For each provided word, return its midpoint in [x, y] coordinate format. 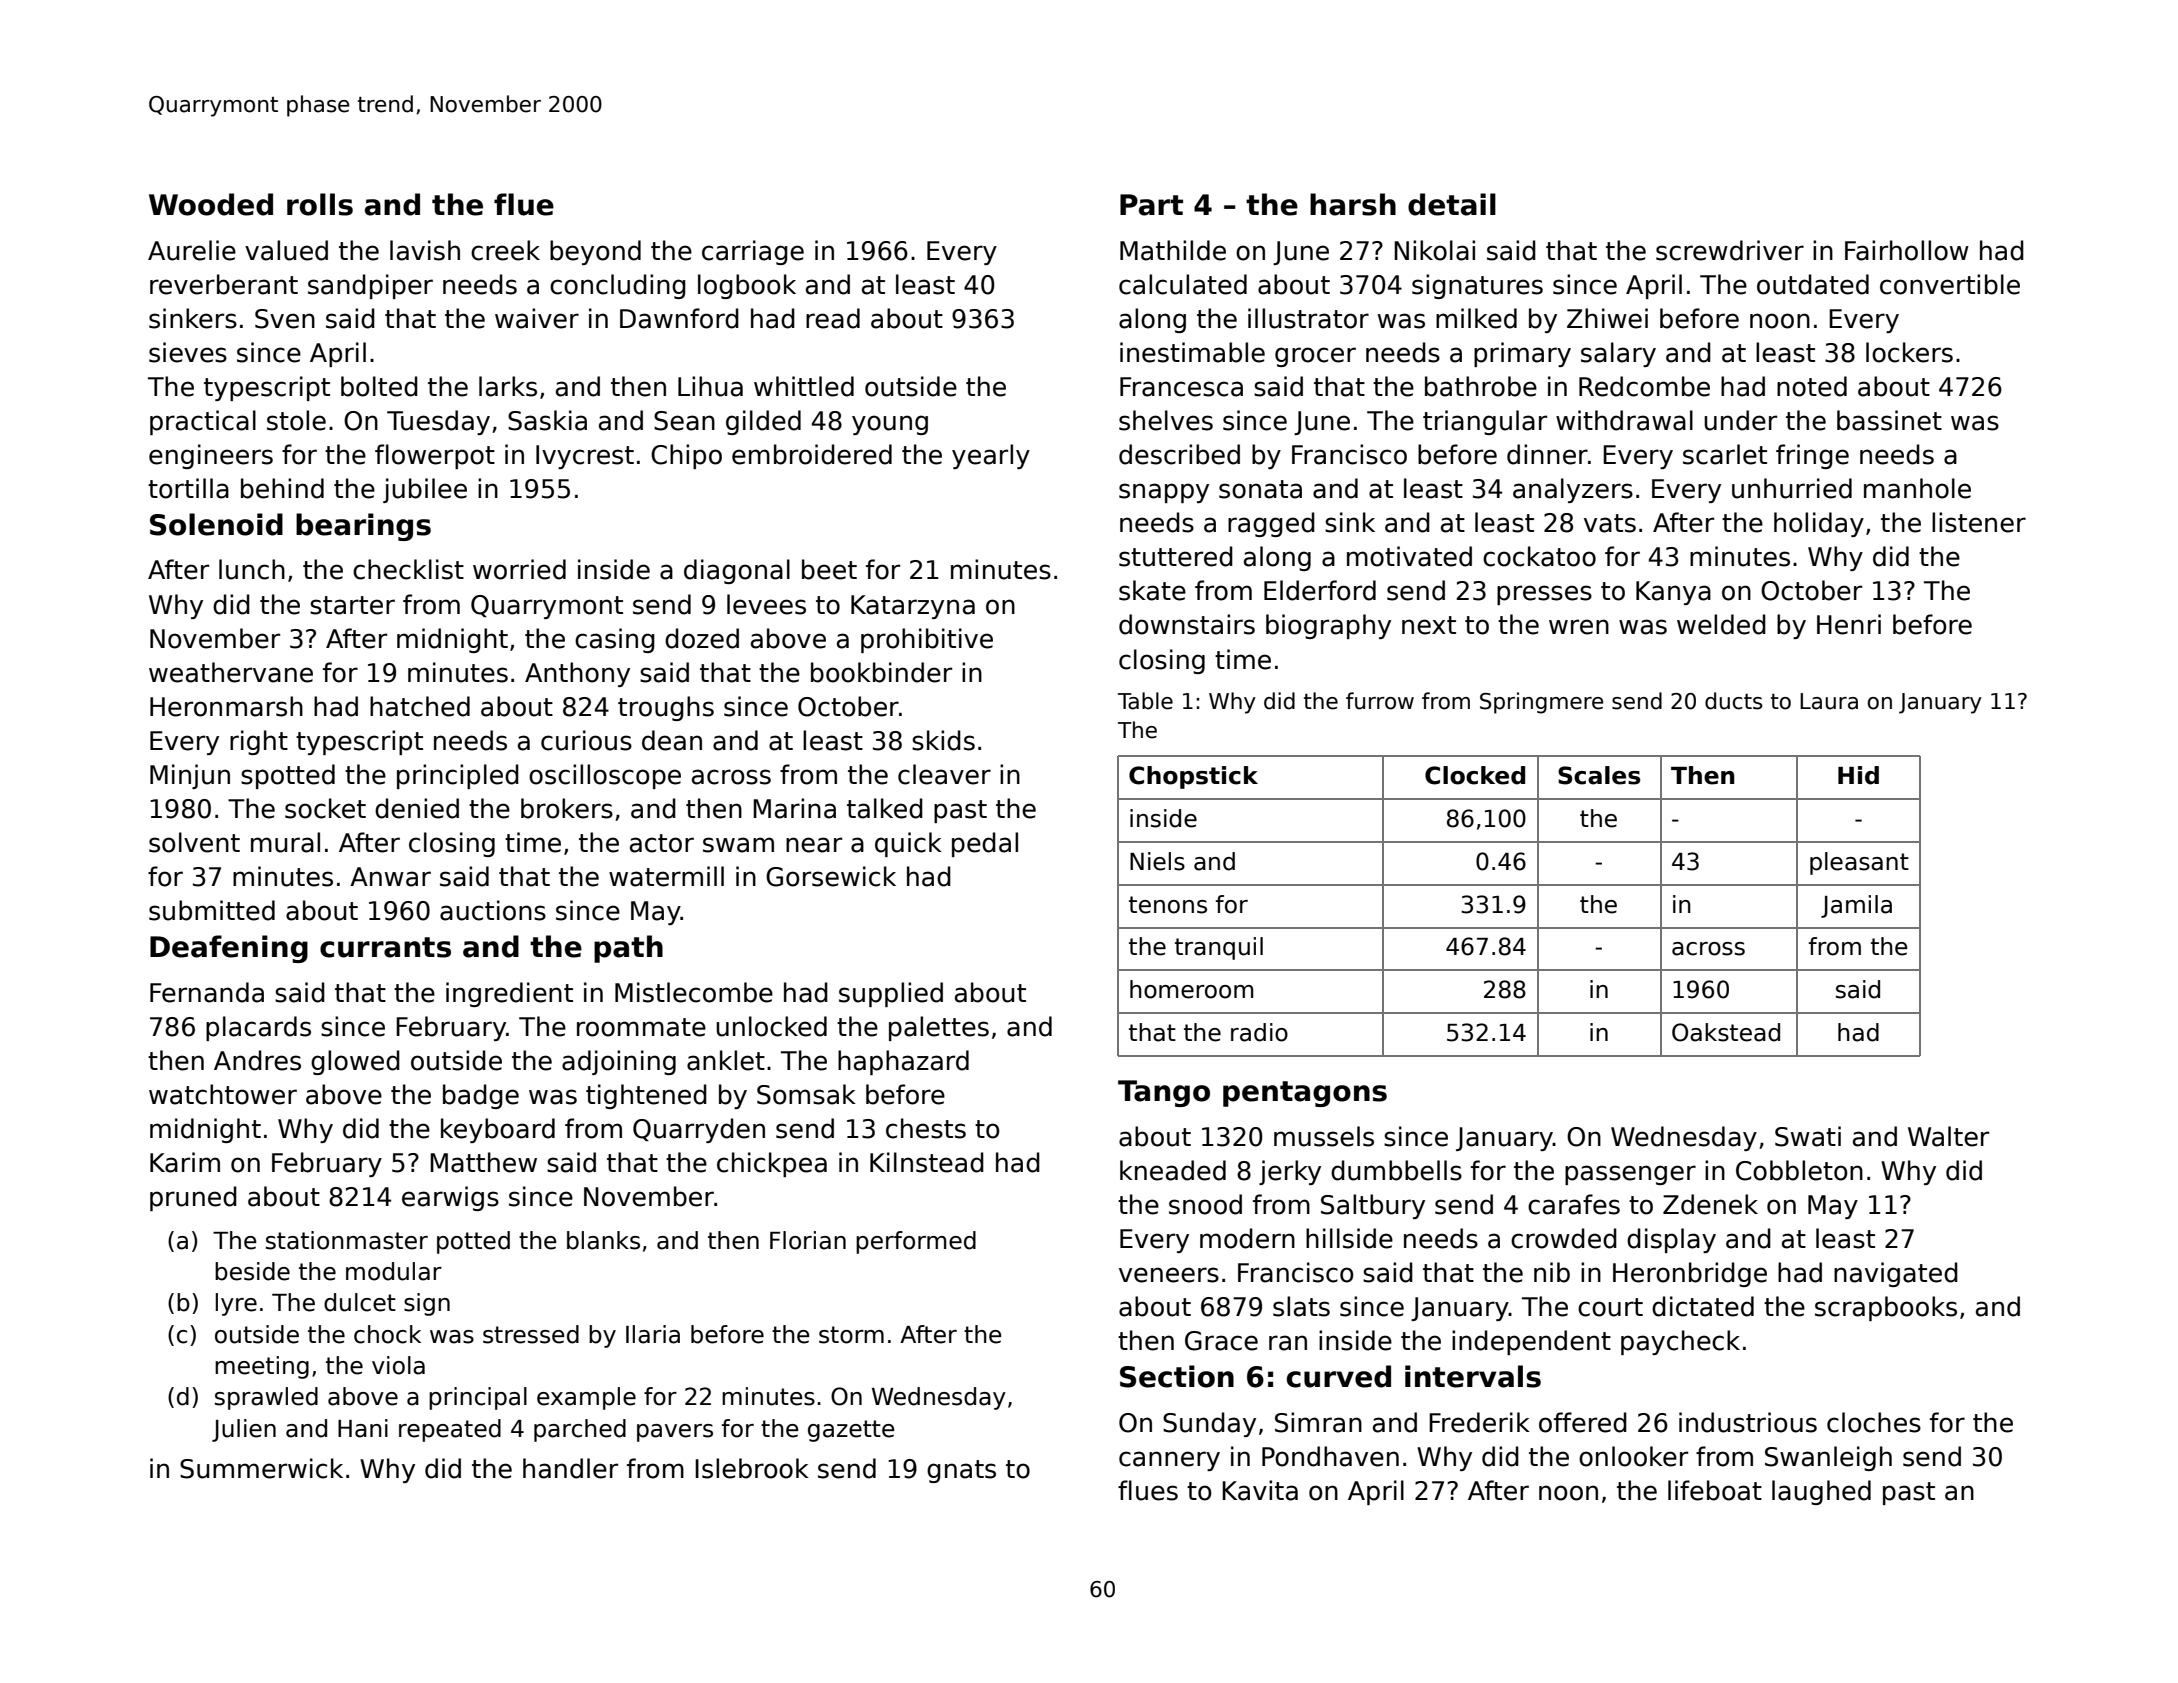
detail [1452, 204]
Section [1177, 1376]
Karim [185, 1162]
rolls [320, 204]
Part [1151, 205]
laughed [1821, 1492]
